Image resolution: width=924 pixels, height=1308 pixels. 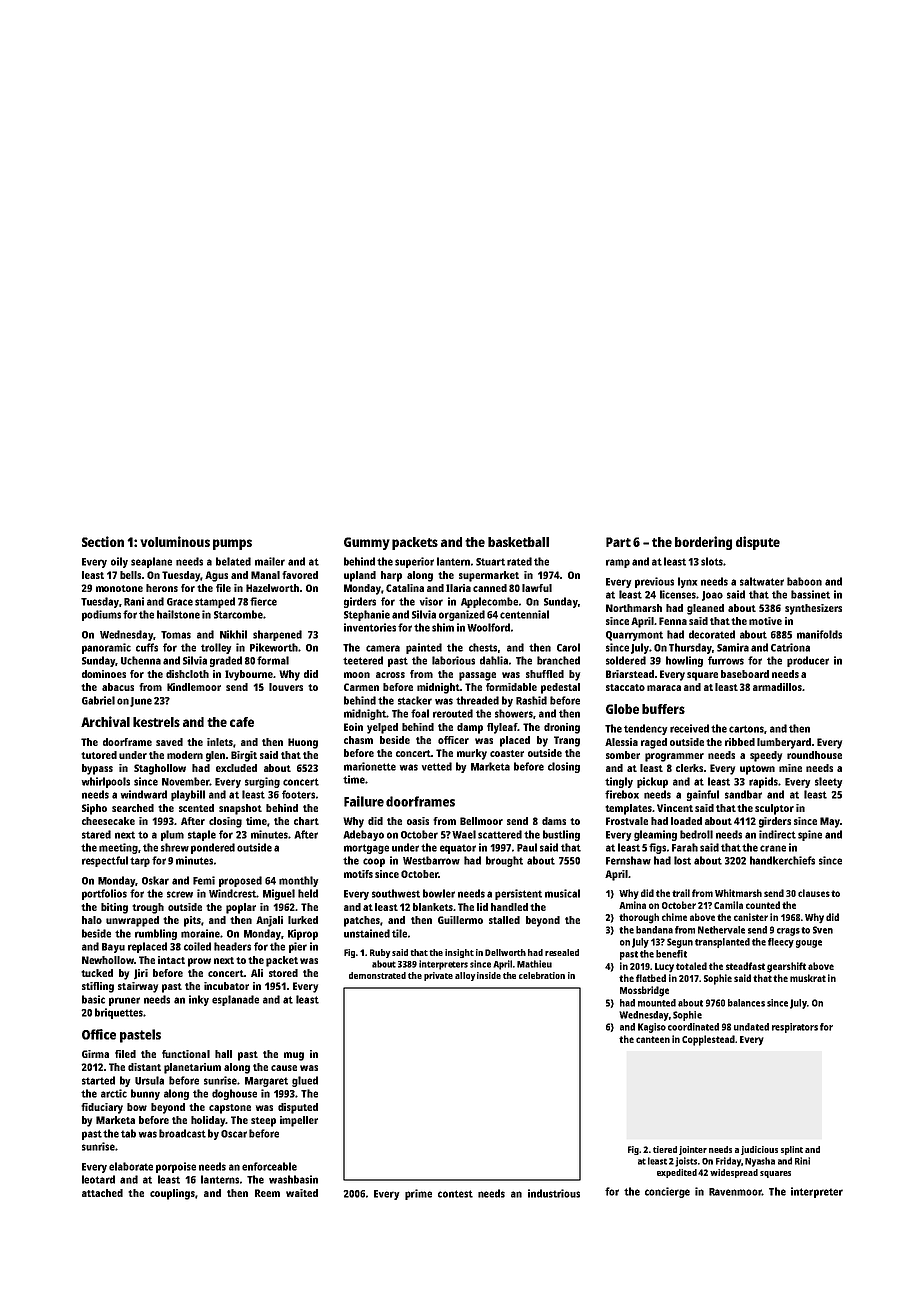 What do you see at coordinates (299, 1121) in the screenshot?
I see `impeller` at bounding box center [299, 1121].
